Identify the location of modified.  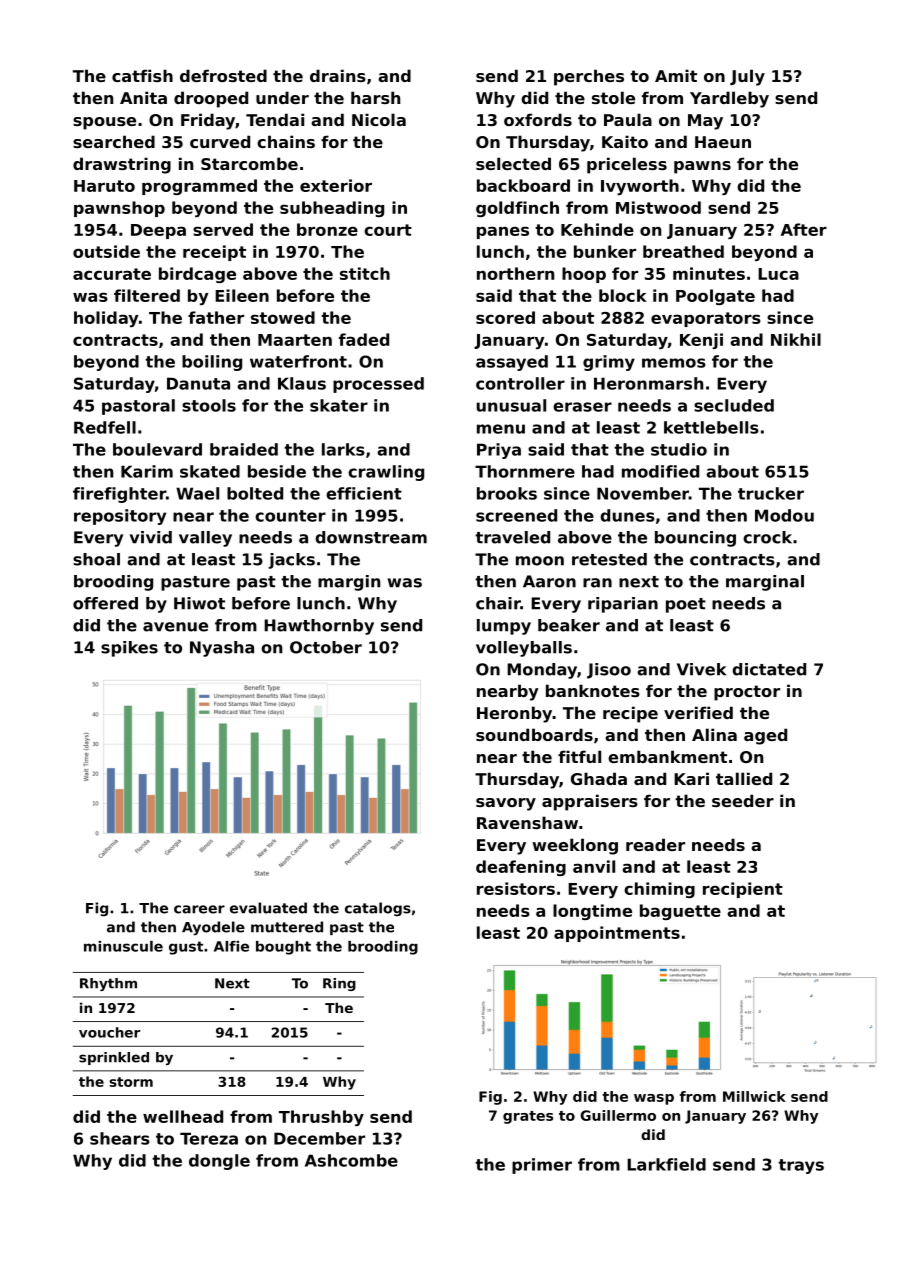
(660, 471).
